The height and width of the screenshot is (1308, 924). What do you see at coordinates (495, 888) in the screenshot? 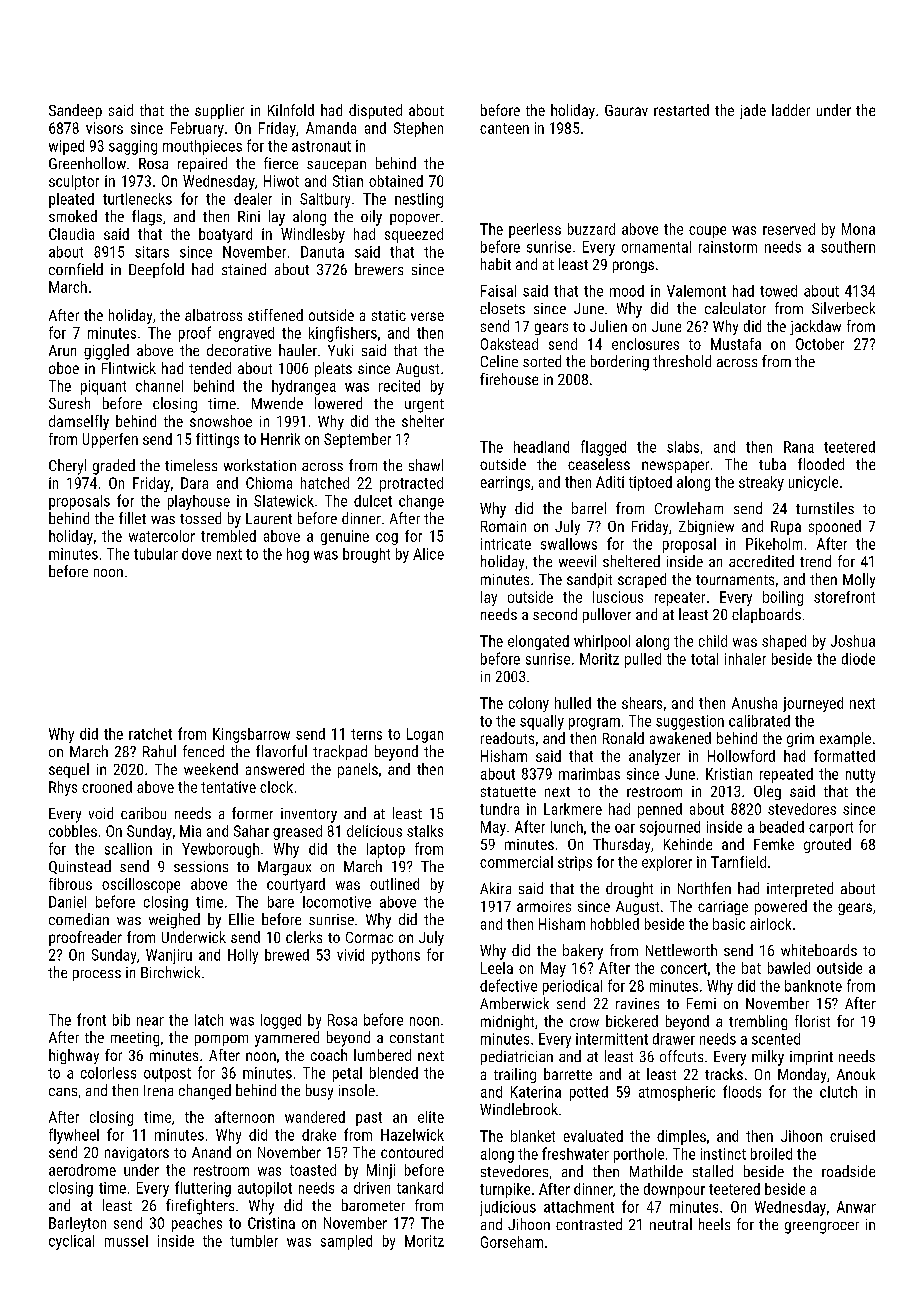
I see `Akira` at bounding box center [495, 888].
